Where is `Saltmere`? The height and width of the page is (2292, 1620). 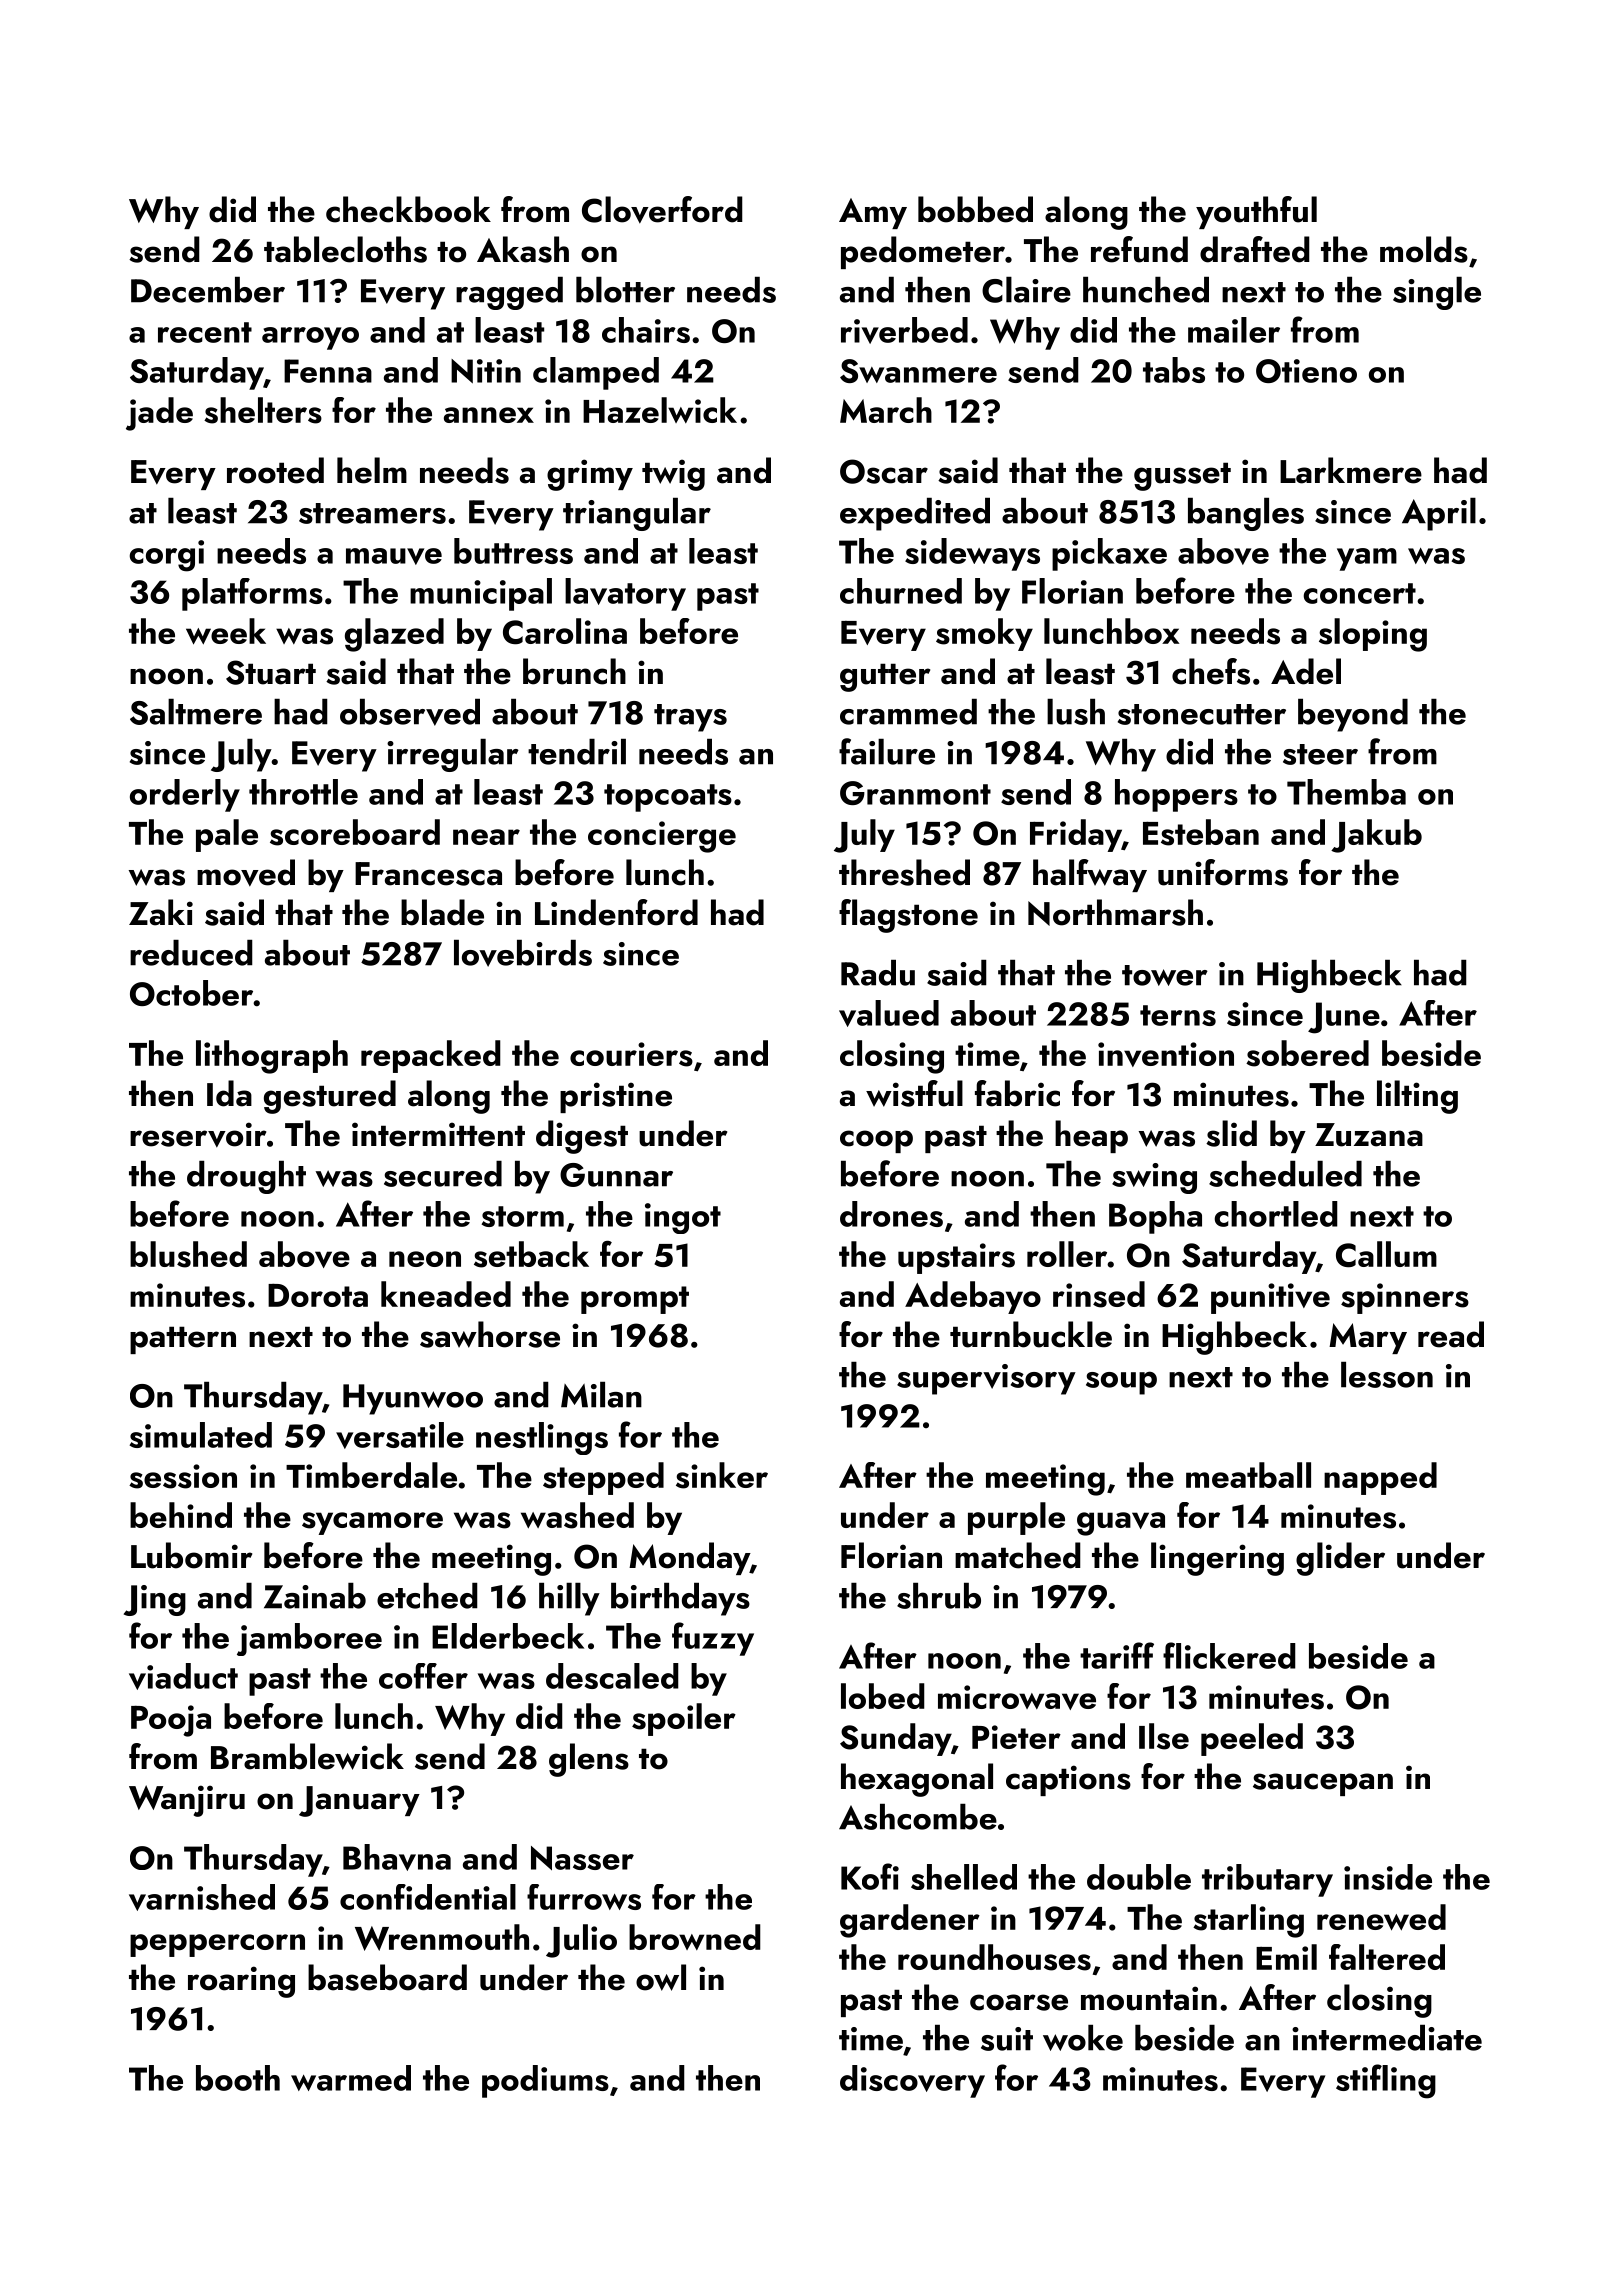
Saltmere is located at coordinates (196, 712).
